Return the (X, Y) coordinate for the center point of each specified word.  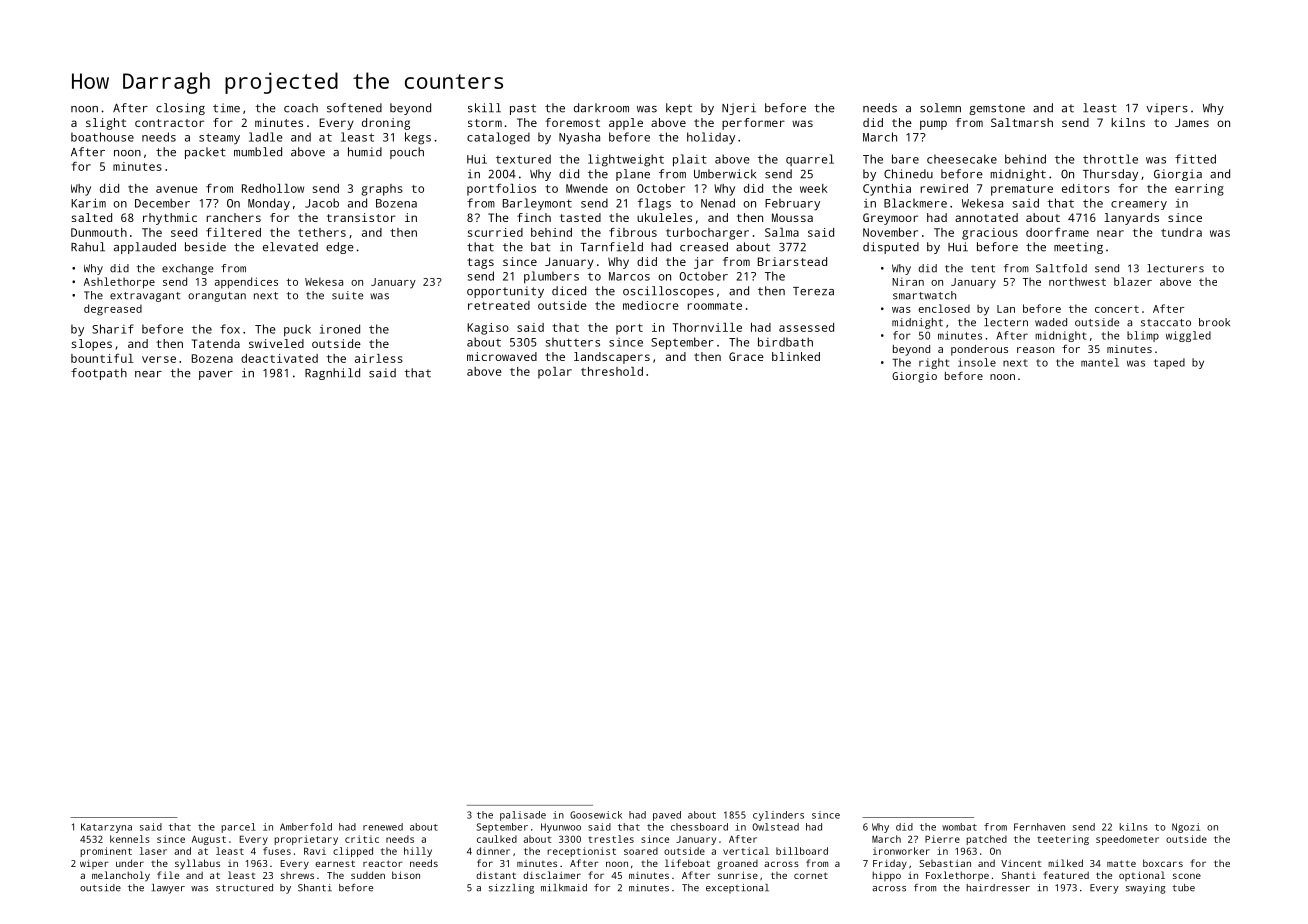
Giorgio (914, 377)
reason (1035, 350)
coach (301, 108)
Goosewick (596, 815)
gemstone (997, 109)
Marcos (629, 276)
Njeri (739, 109)
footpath (99, 374)
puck (297, 330)
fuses (277, 851)
